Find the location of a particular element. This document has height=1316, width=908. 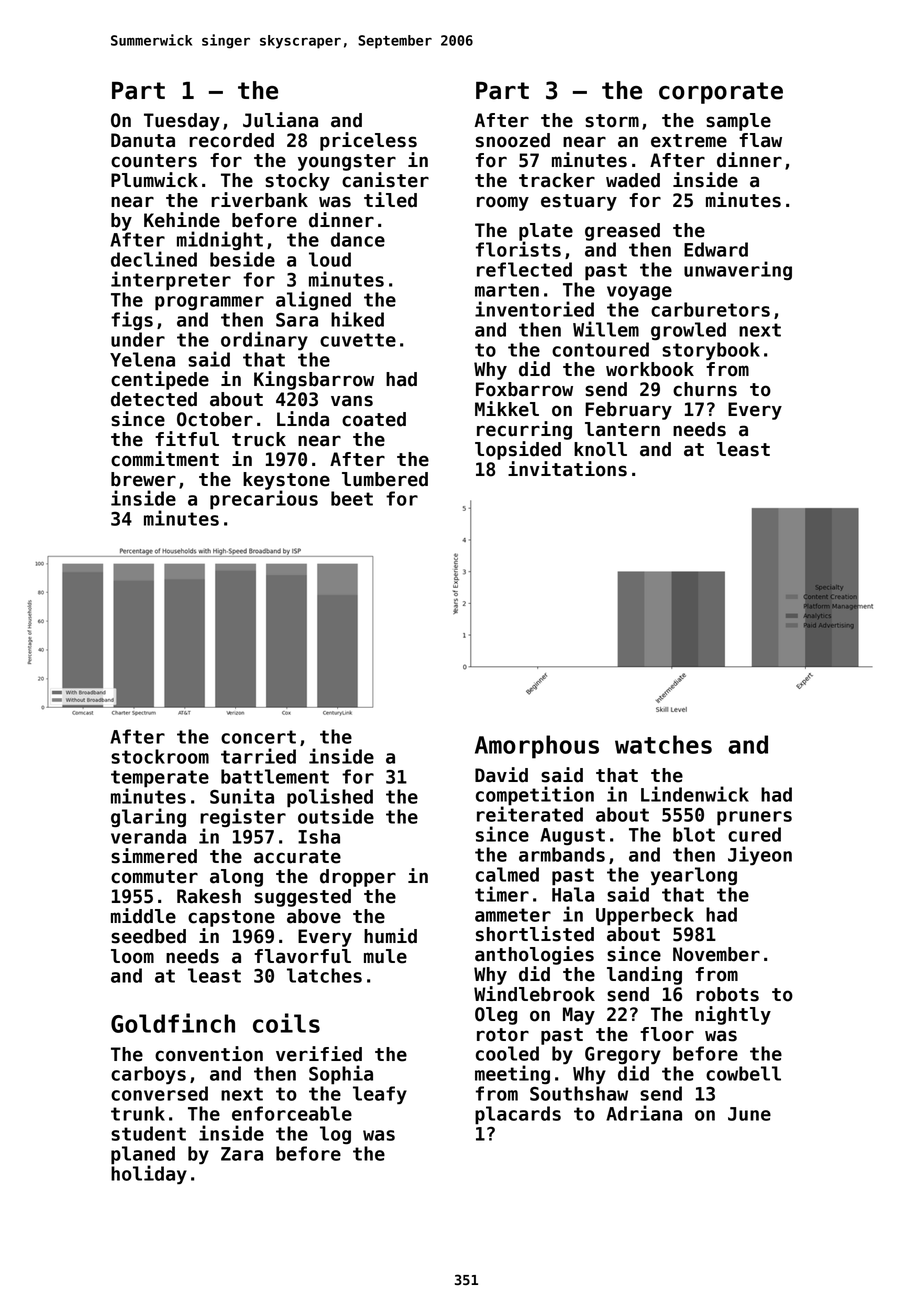

commuter is located at coordinates (154, 877).
